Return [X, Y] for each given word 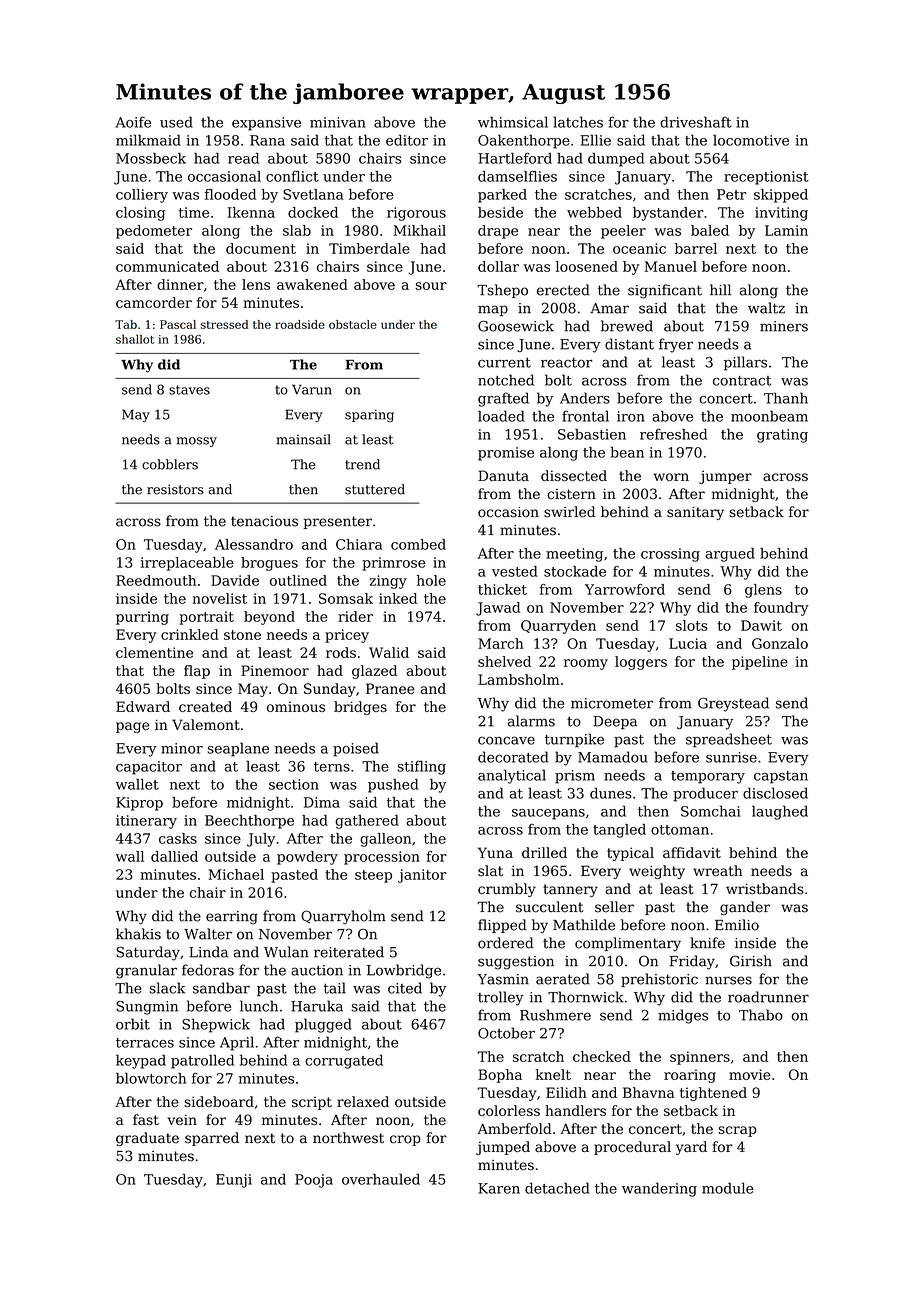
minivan [338, 122]
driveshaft [696, 122]
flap [197, 672]
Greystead [733, 704]
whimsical [513, 122]
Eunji [234, 1181]
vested [515, 571]
